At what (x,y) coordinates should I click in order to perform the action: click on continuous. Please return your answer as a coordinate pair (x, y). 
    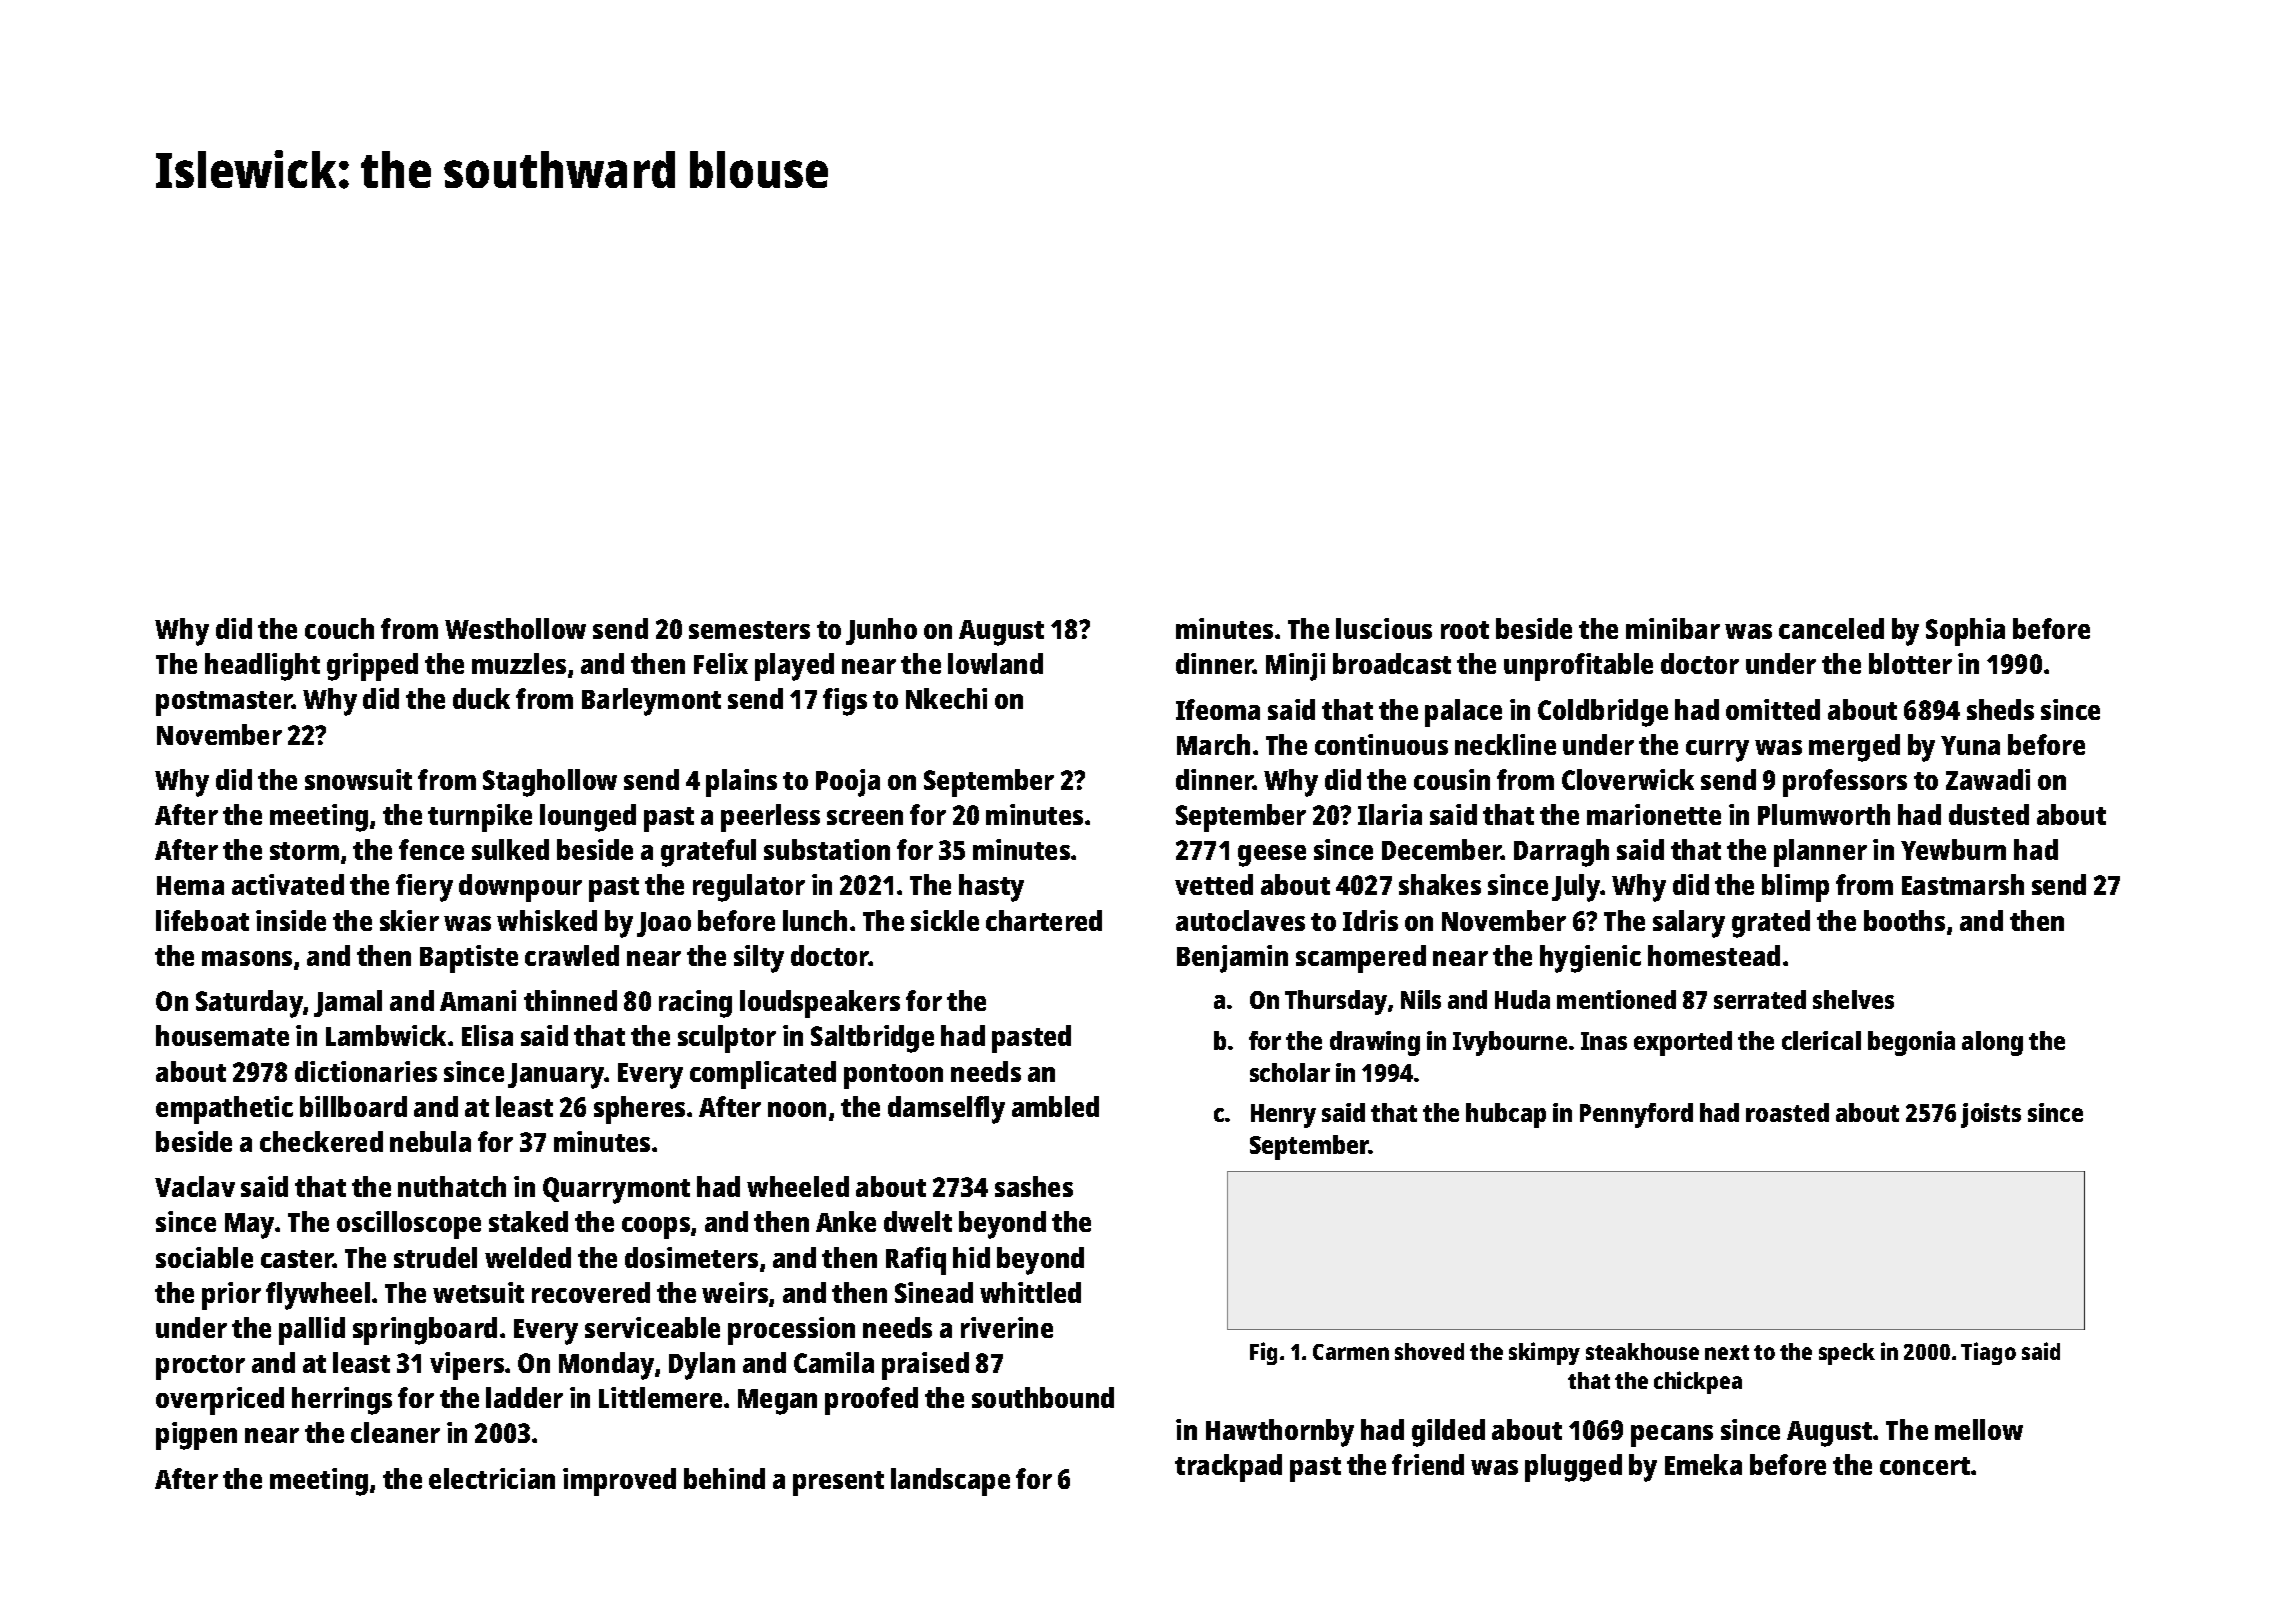
    Looking at the image, I should click on (1381, 744).
